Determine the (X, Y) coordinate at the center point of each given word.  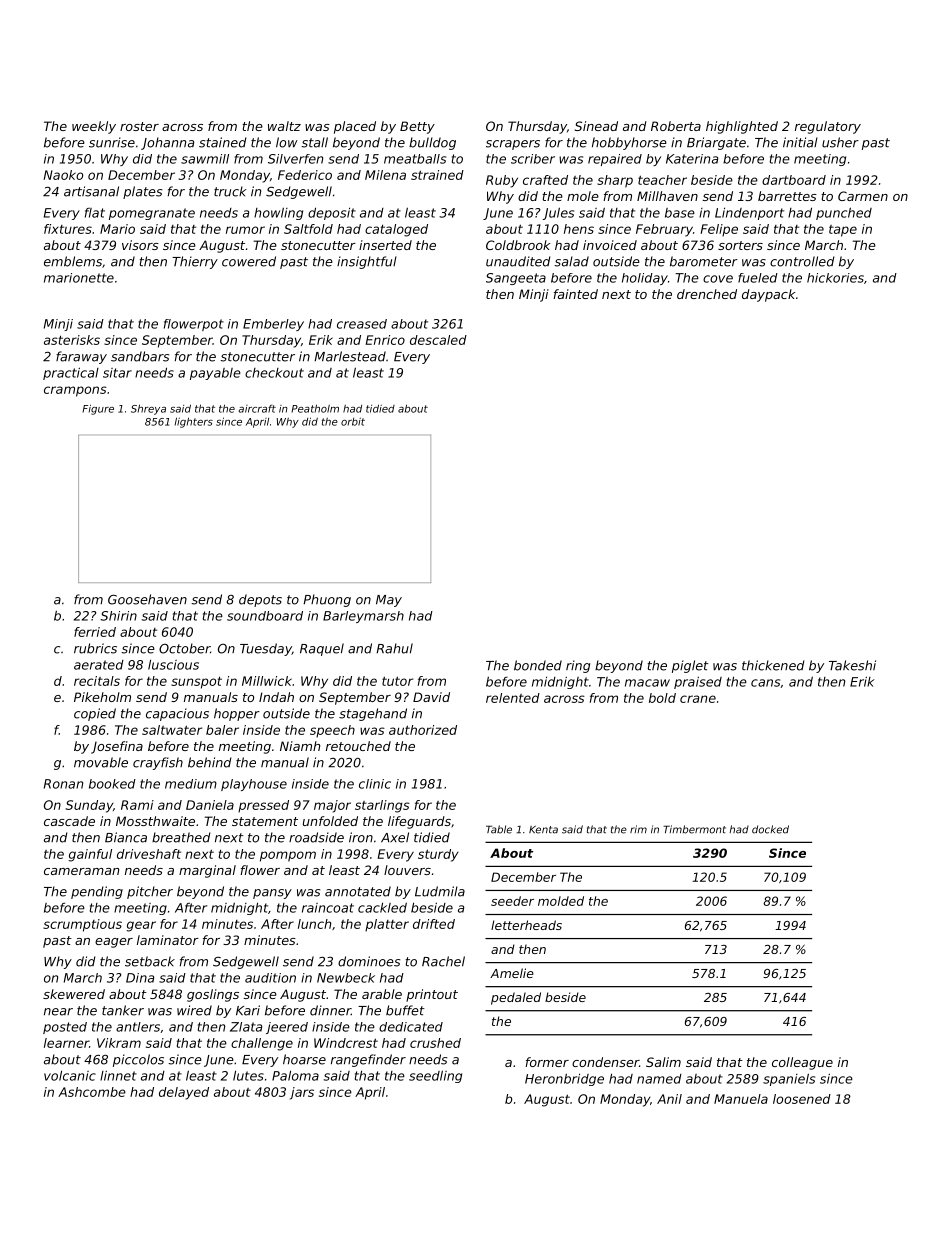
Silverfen (295, 159)
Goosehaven (147, 599)
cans (765, 683)
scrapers (513, 145)
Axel (395, 837)
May (389, 601)
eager (114, 943)
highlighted (742, 127)
